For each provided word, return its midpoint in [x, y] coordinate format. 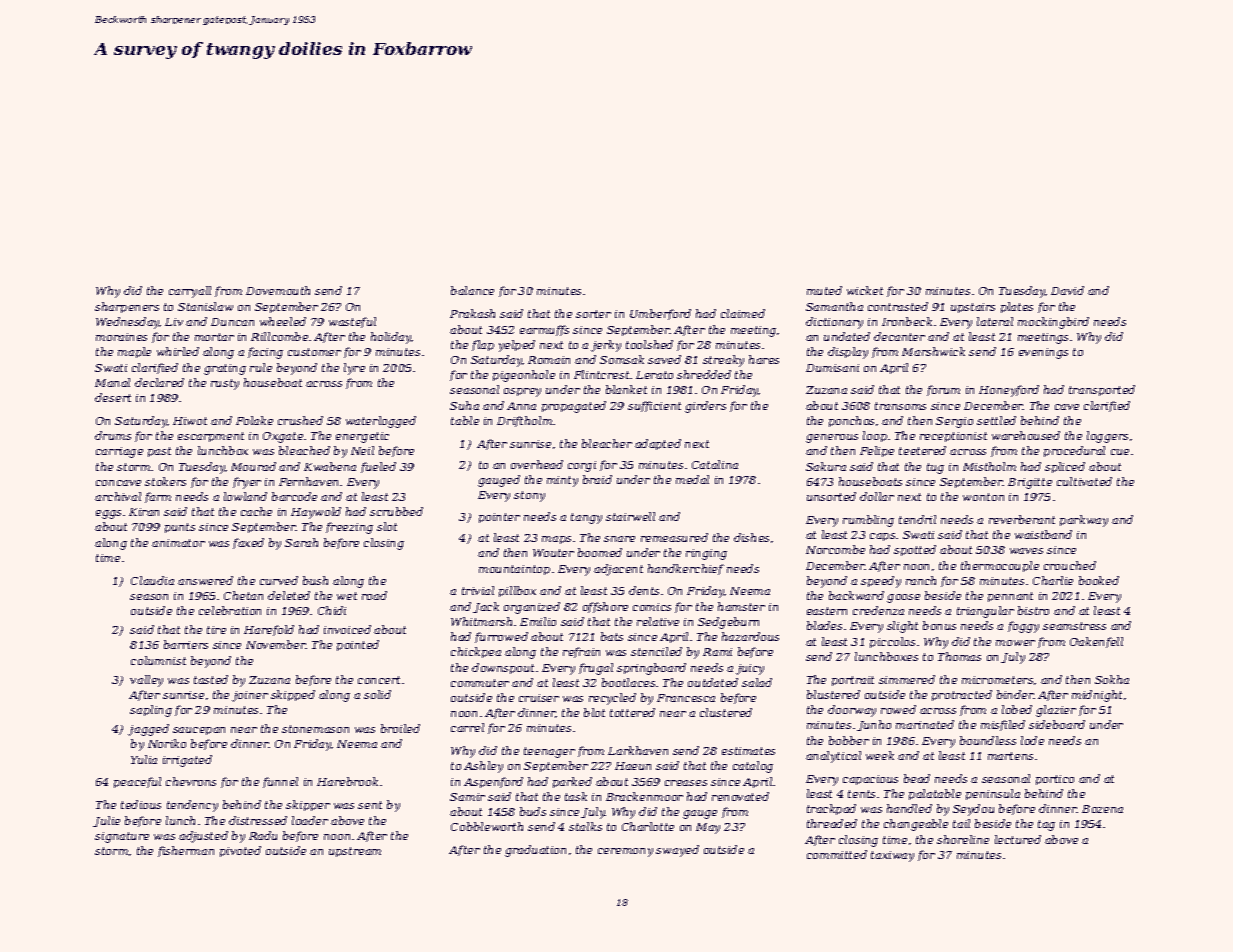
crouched [1070, 565]
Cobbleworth [487, 826]
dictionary [834, 323]
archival [118, 496]
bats [612, 636]
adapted [658, 444]
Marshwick [933, 351]
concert [379, 680]
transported [1102, 390]
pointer [499, 518]
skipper [308, 805]
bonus [939, 625]
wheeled [283, 321]
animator [178, 543]
